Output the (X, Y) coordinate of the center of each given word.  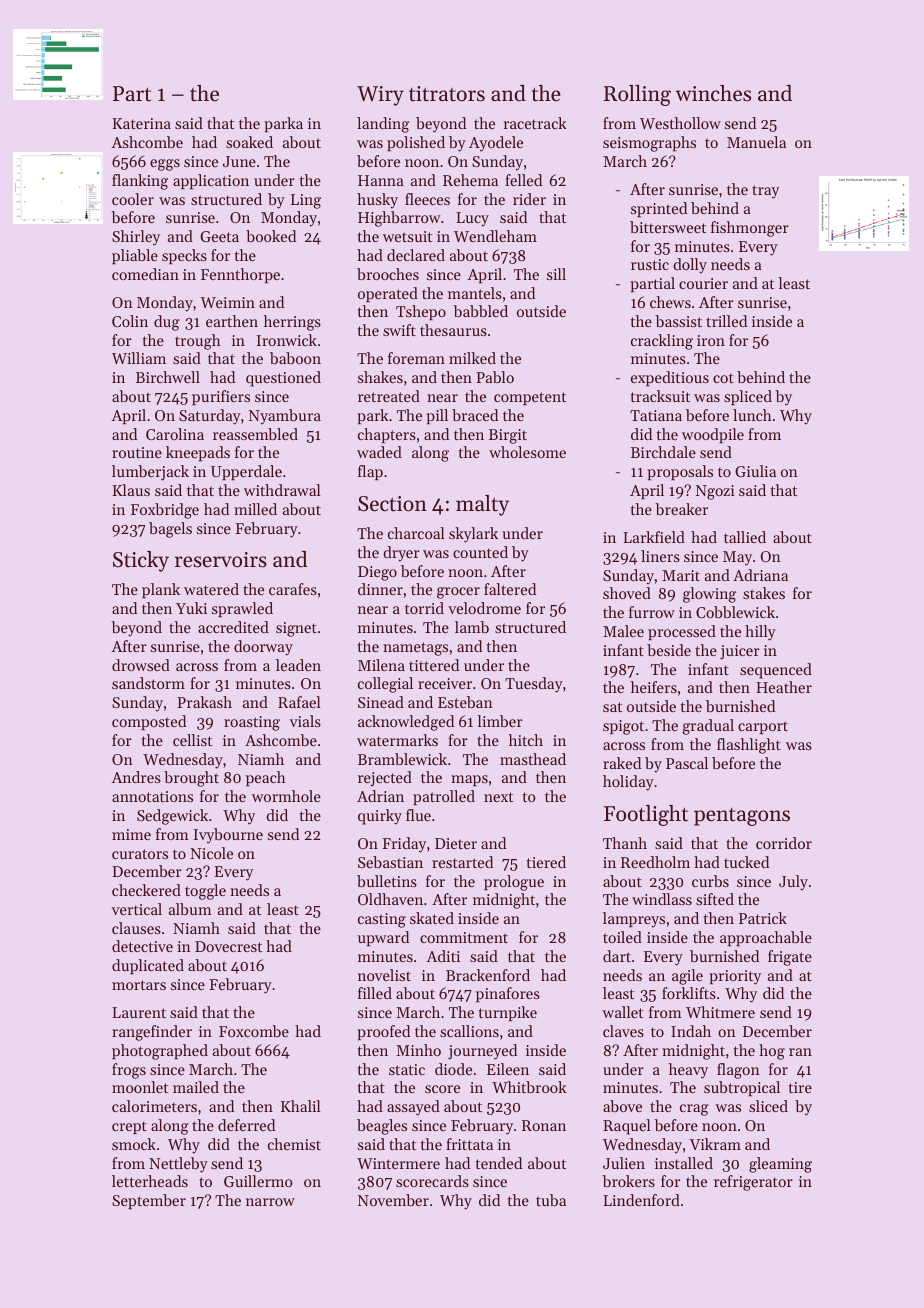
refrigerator (753, 1183)
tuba (551, 1200)
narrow (270, 1202)
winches (713, 93)
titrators (447, 94)
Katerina (141, 123)
